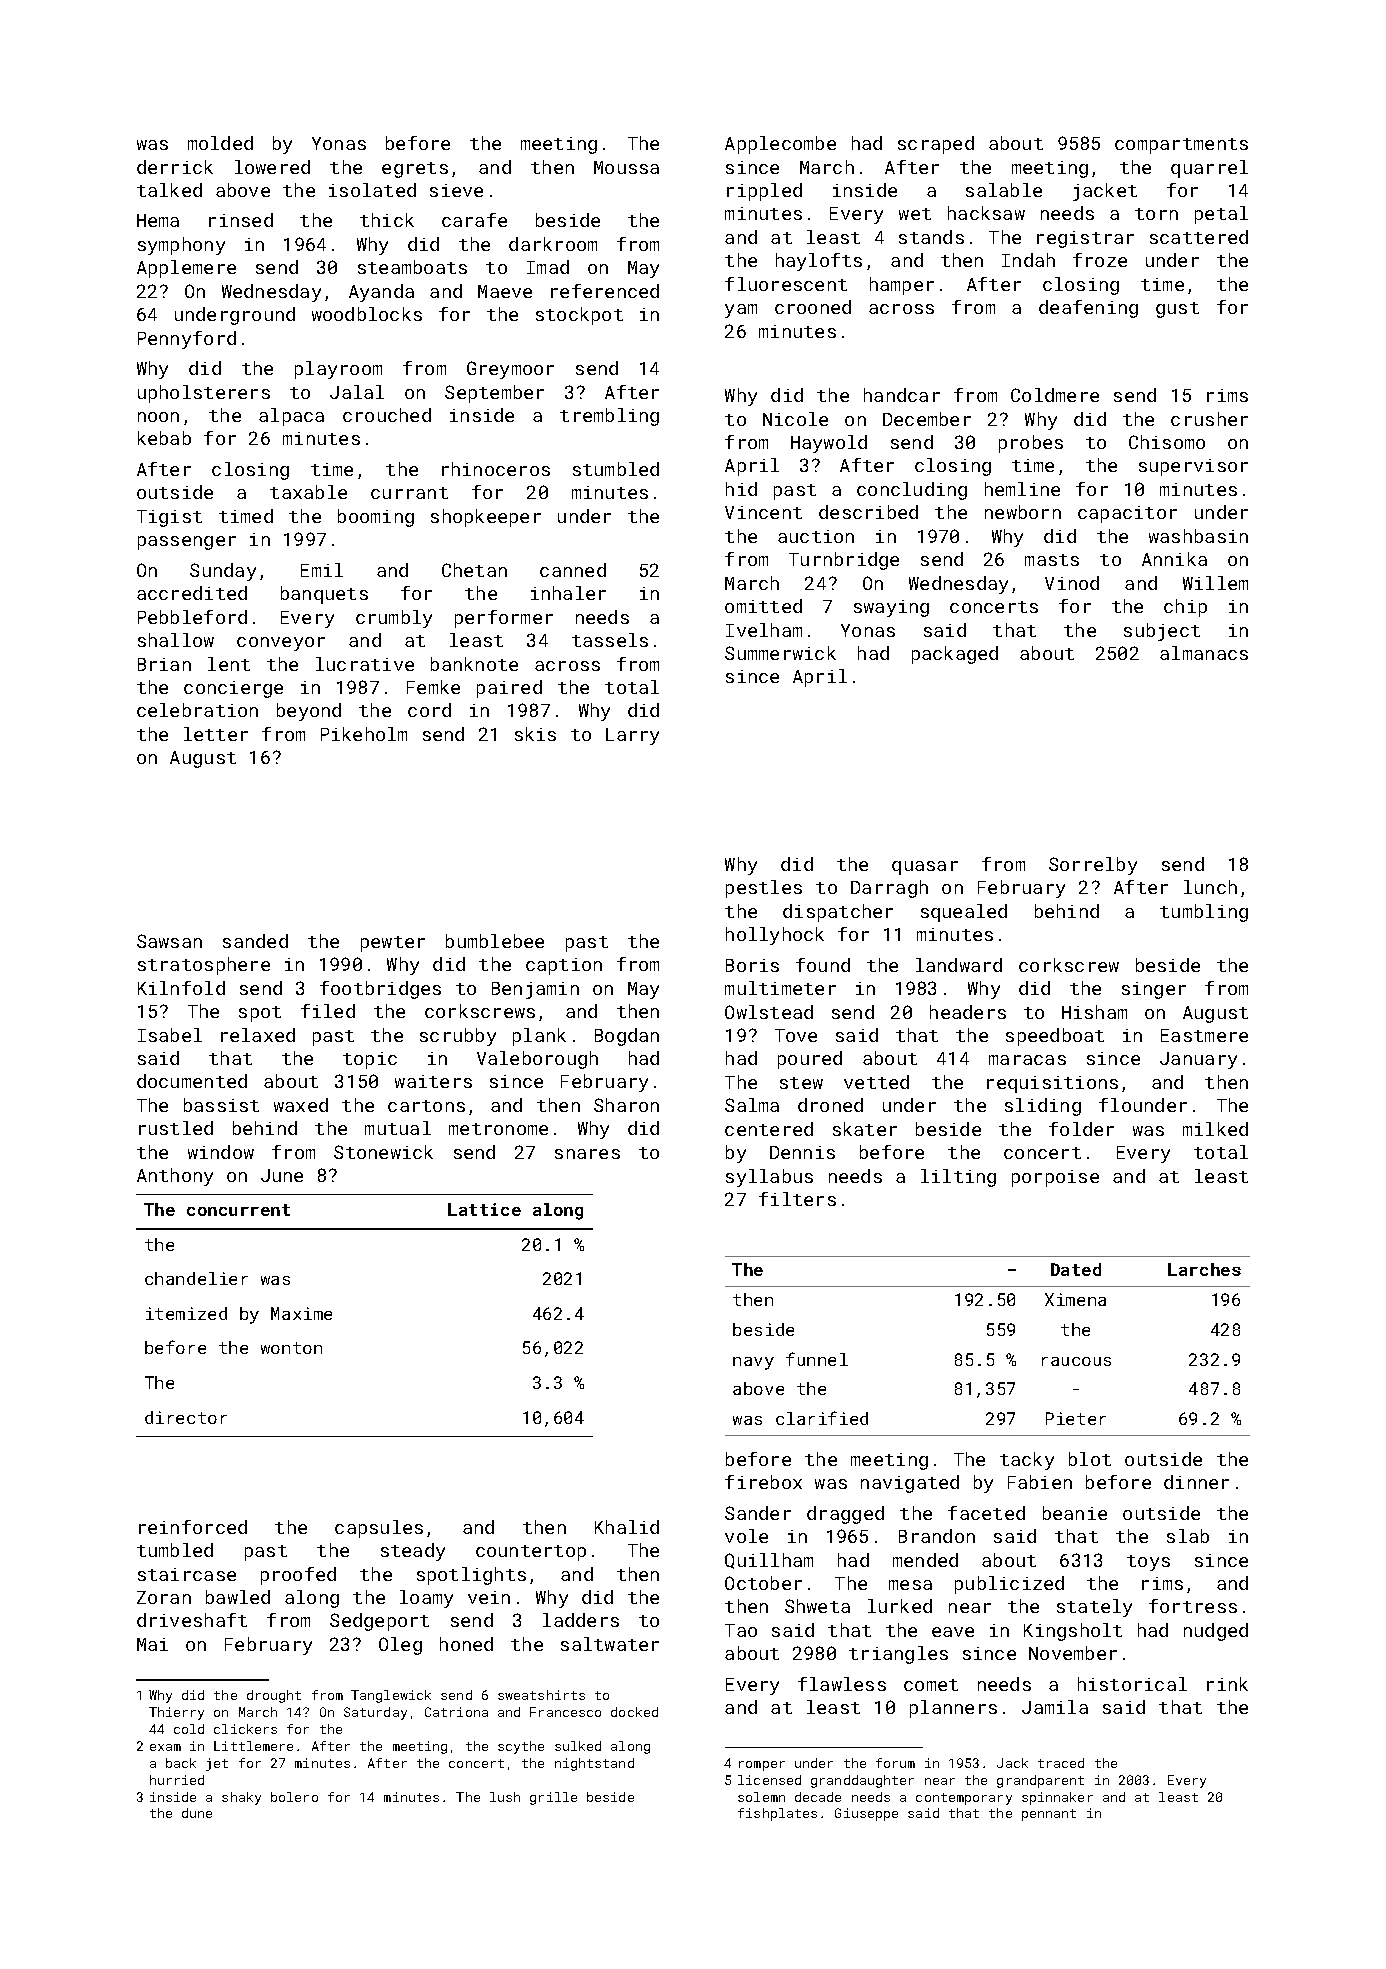  I want to click on Hisham, so click(1094, 1012).
